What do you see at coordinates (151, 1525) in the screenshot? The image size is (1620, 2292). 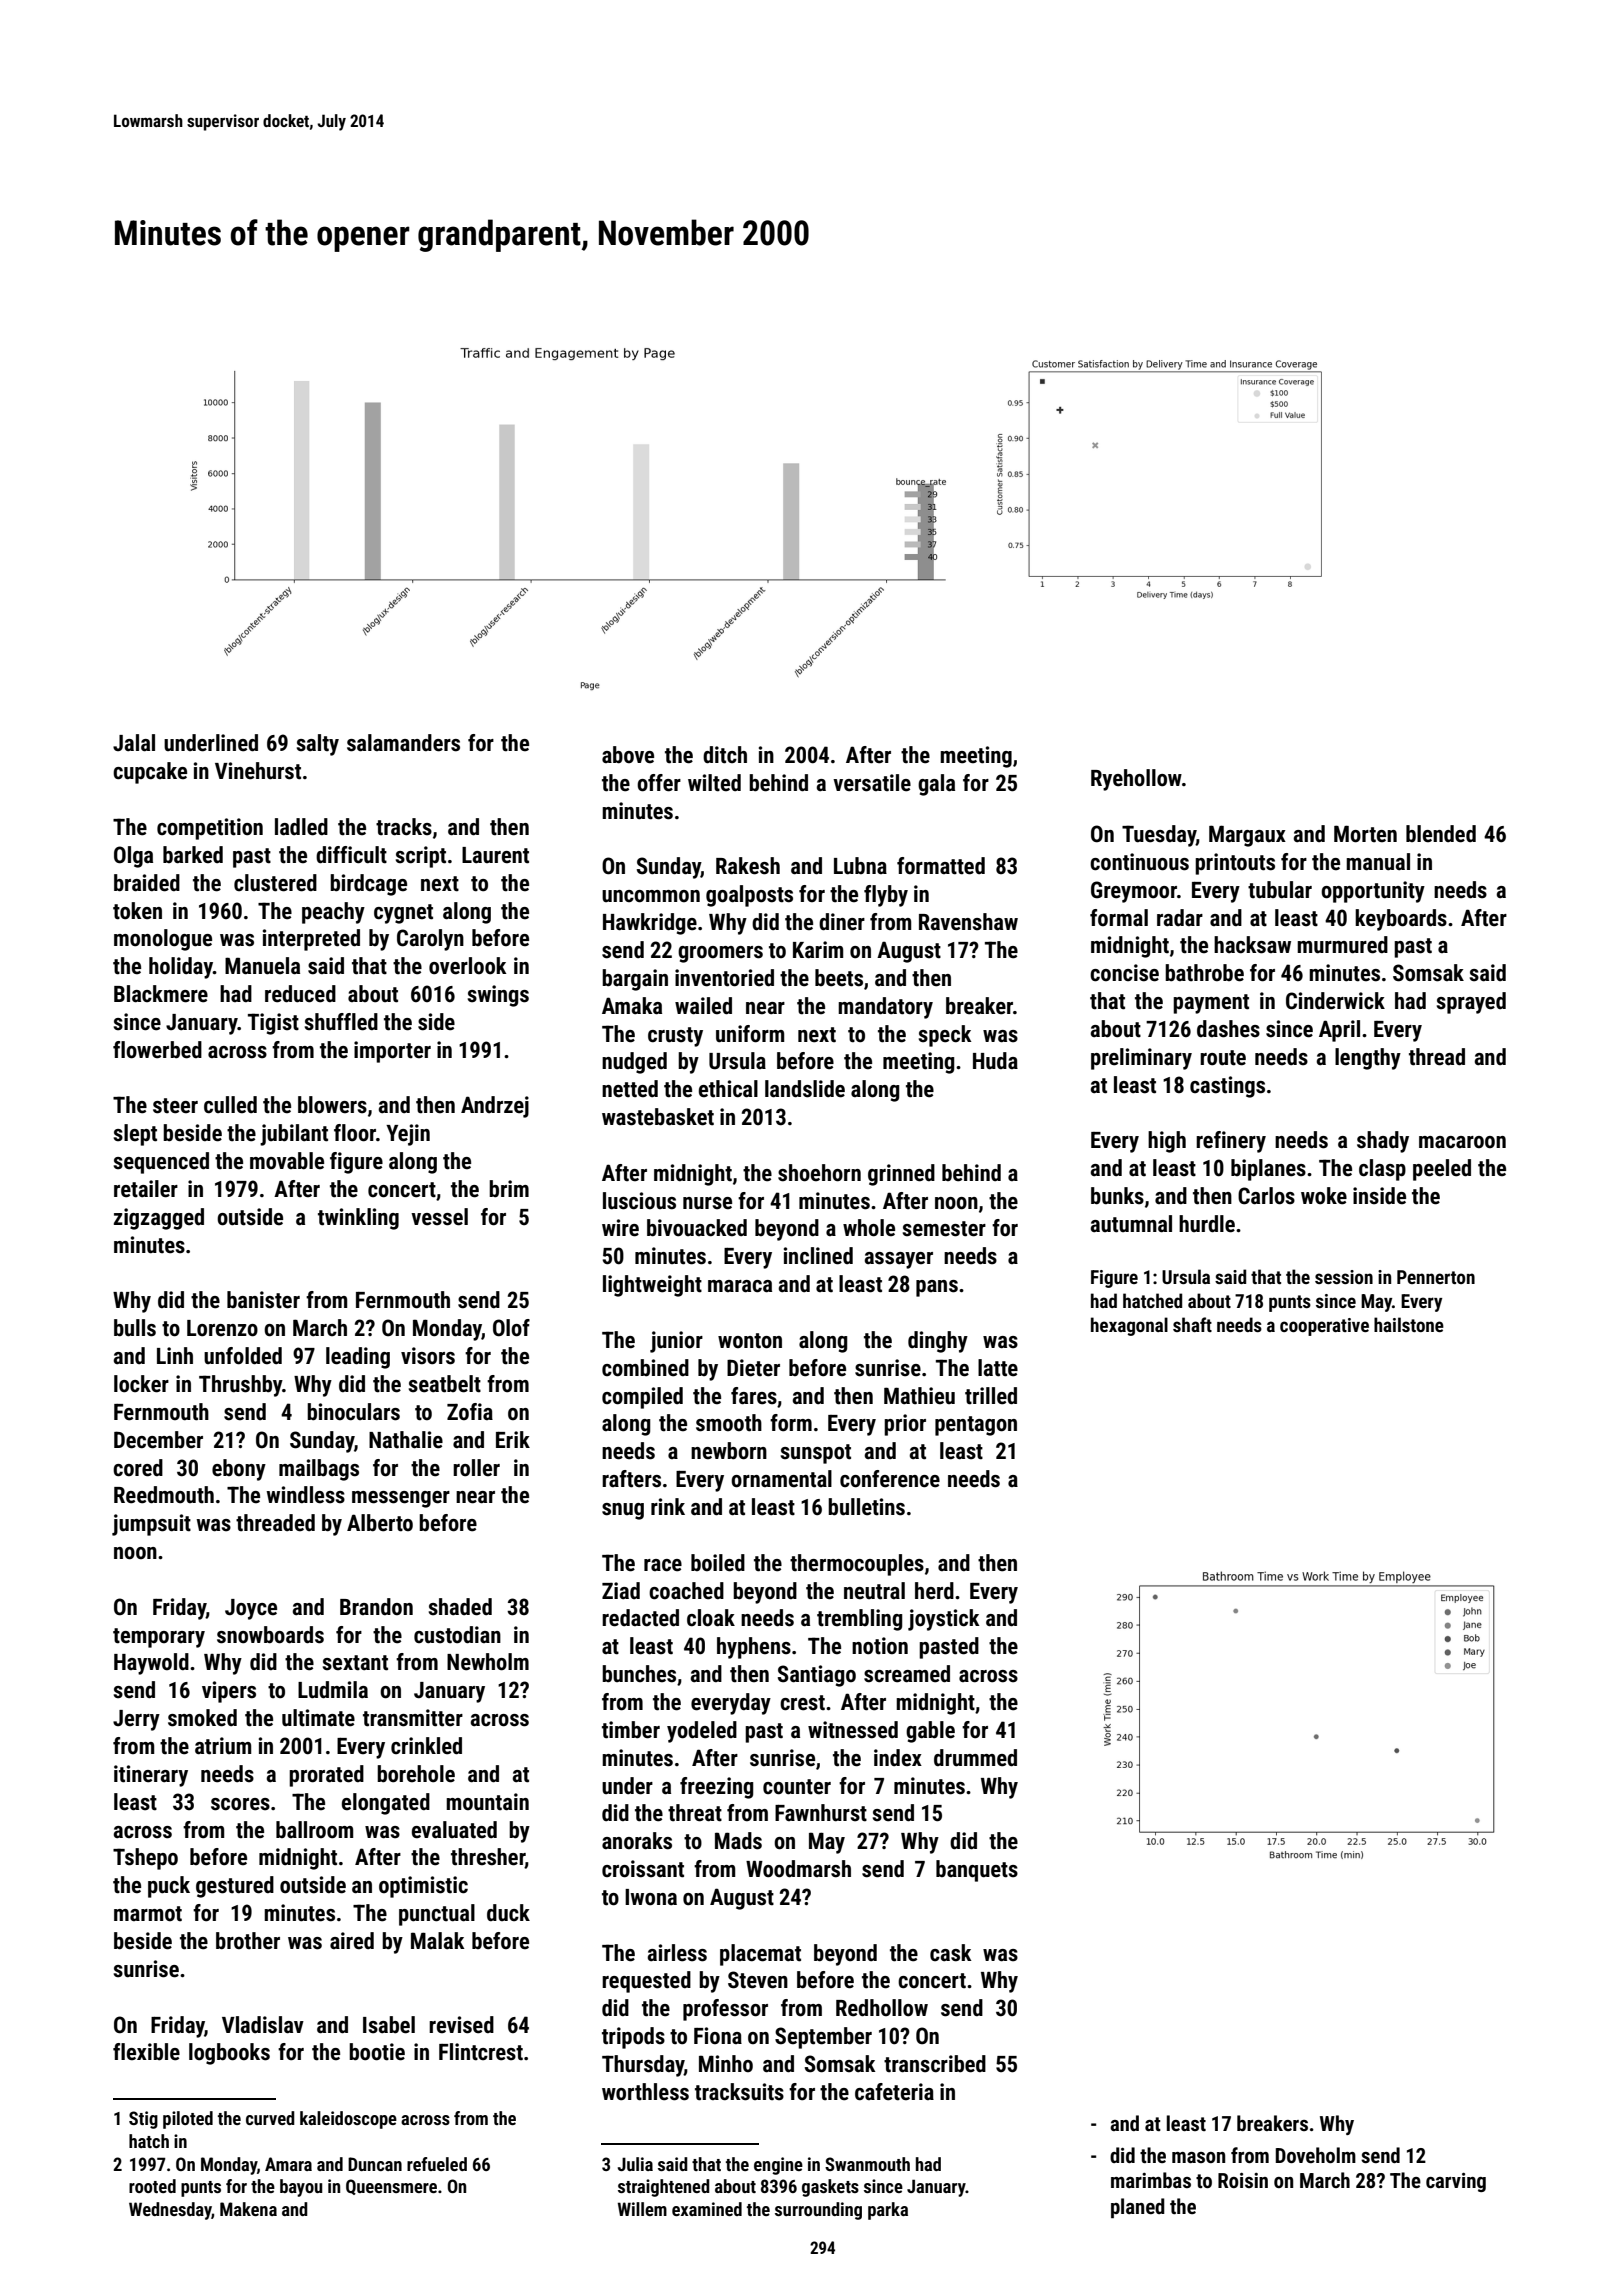 I see `jumpsuit` at bounding box center [151, 1525].
